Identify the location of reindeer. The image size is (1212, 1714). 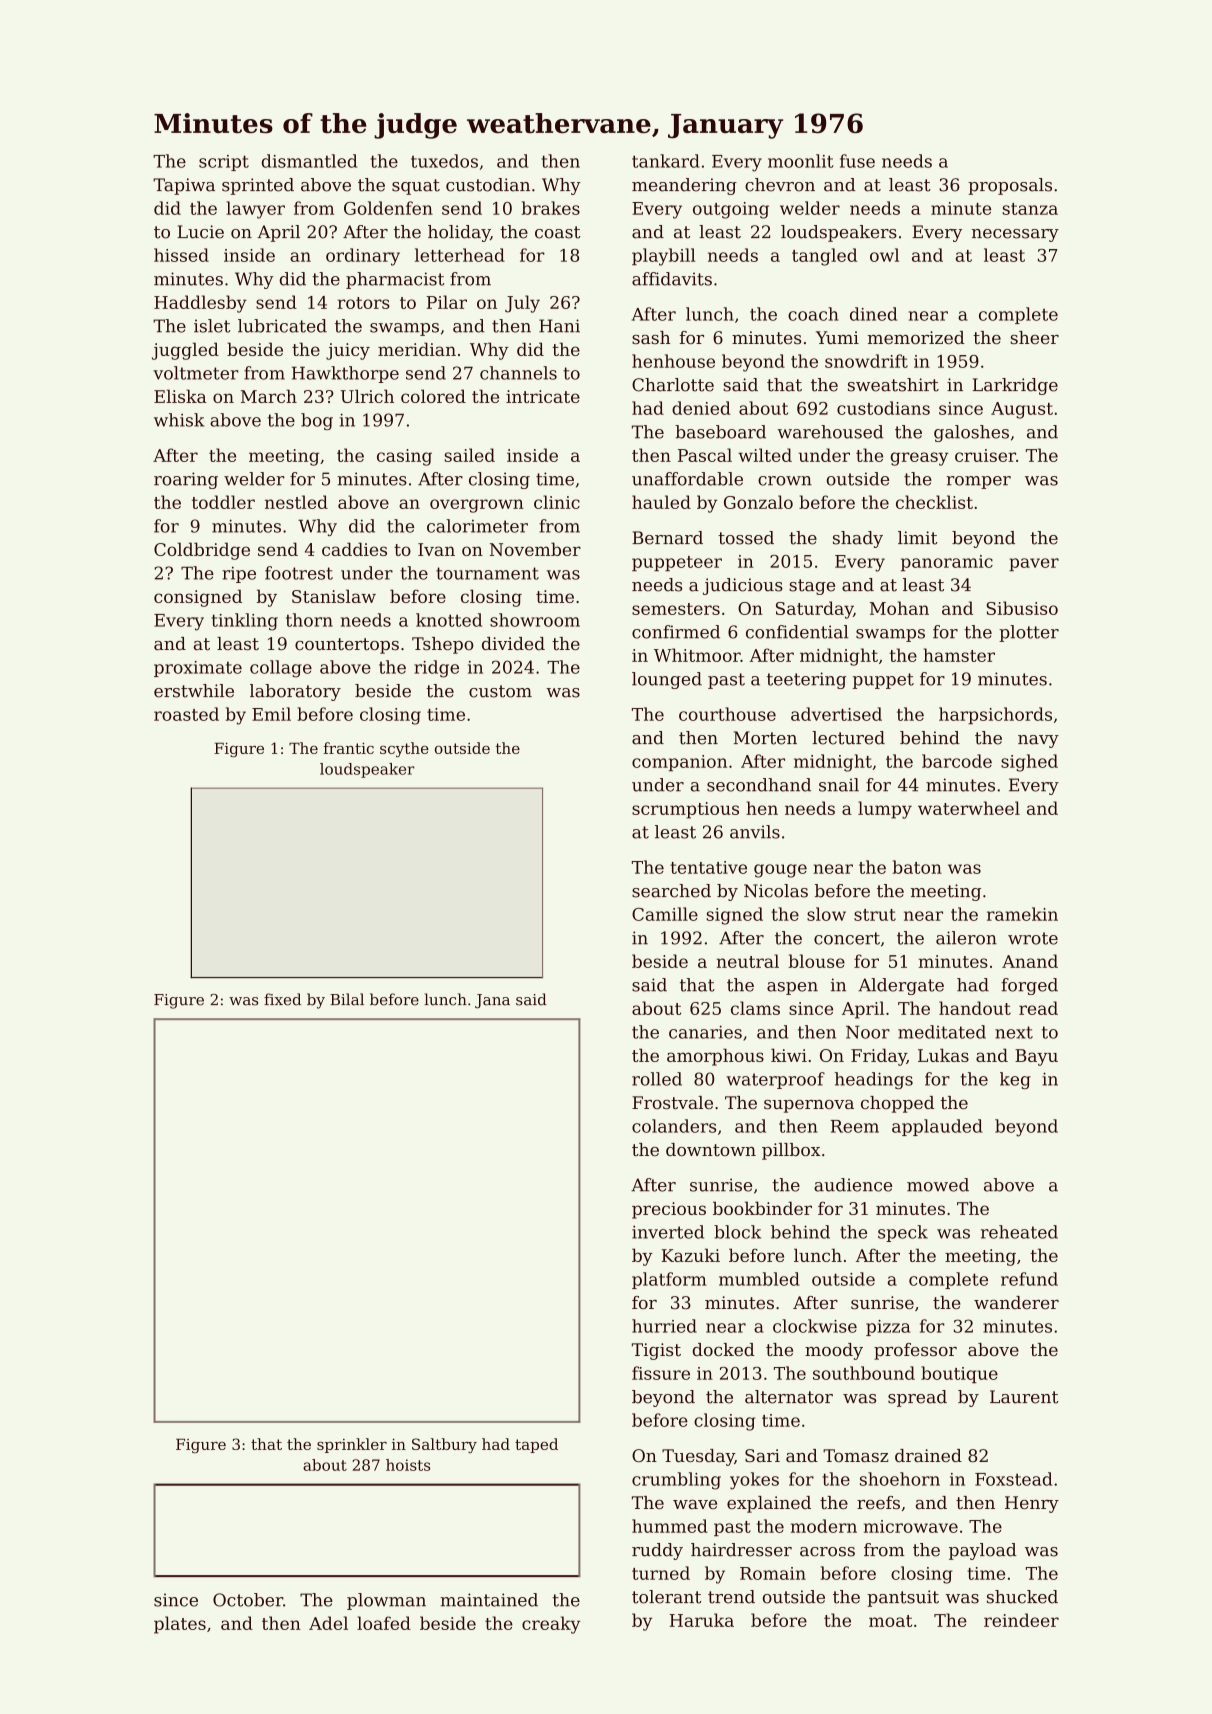
(1021, 1620).
